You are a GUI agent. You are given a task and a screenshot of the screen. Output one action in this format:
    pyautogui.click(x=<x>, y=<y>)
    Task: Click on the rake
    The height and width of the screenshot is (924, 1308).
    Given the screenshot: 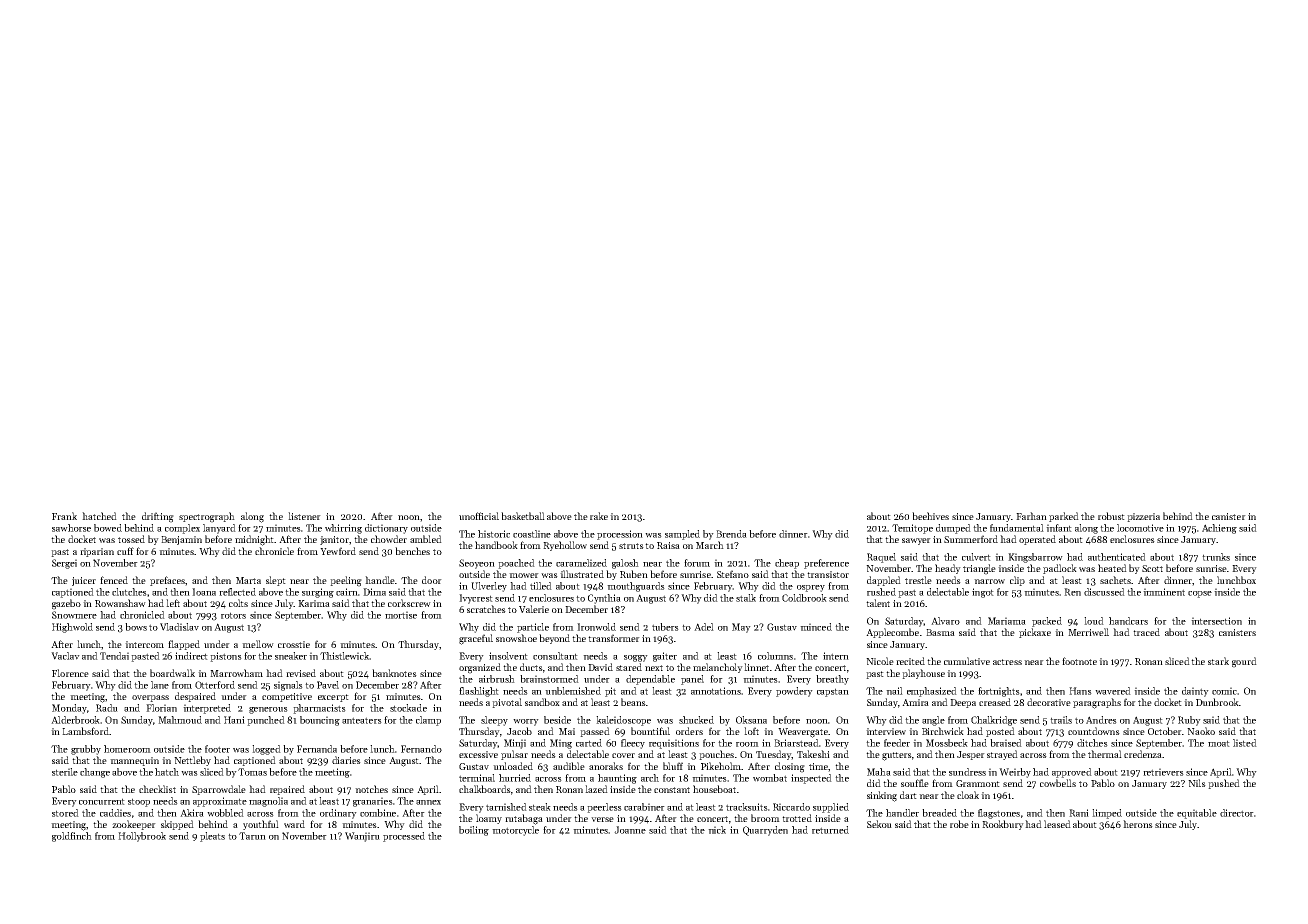 What is the action you would take?
    pyautogui.click(x=599, y=516)
